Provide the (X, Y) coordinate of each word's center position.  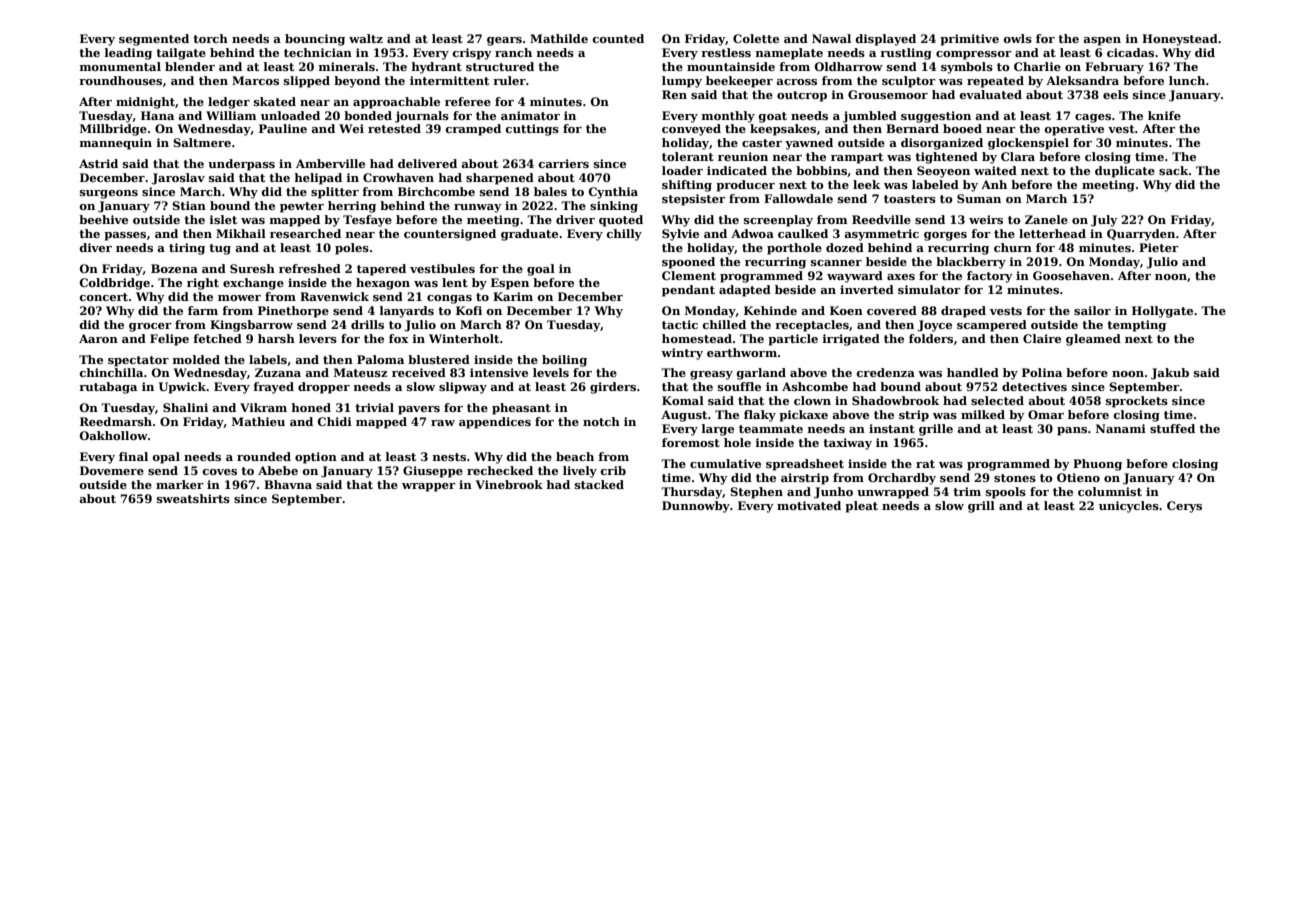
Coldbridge (115, 284)
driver (575, 219)
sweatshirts (193, 498)
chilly (624, 235)
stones (1015, 478)
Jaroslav (178, 179)
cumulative (725, 463)
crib (613, 470)
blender (190, 66)
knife (1164, 115)
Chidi (335, 421)
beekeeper (739, 82)
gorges (945, 236)
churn (1013, 247)
